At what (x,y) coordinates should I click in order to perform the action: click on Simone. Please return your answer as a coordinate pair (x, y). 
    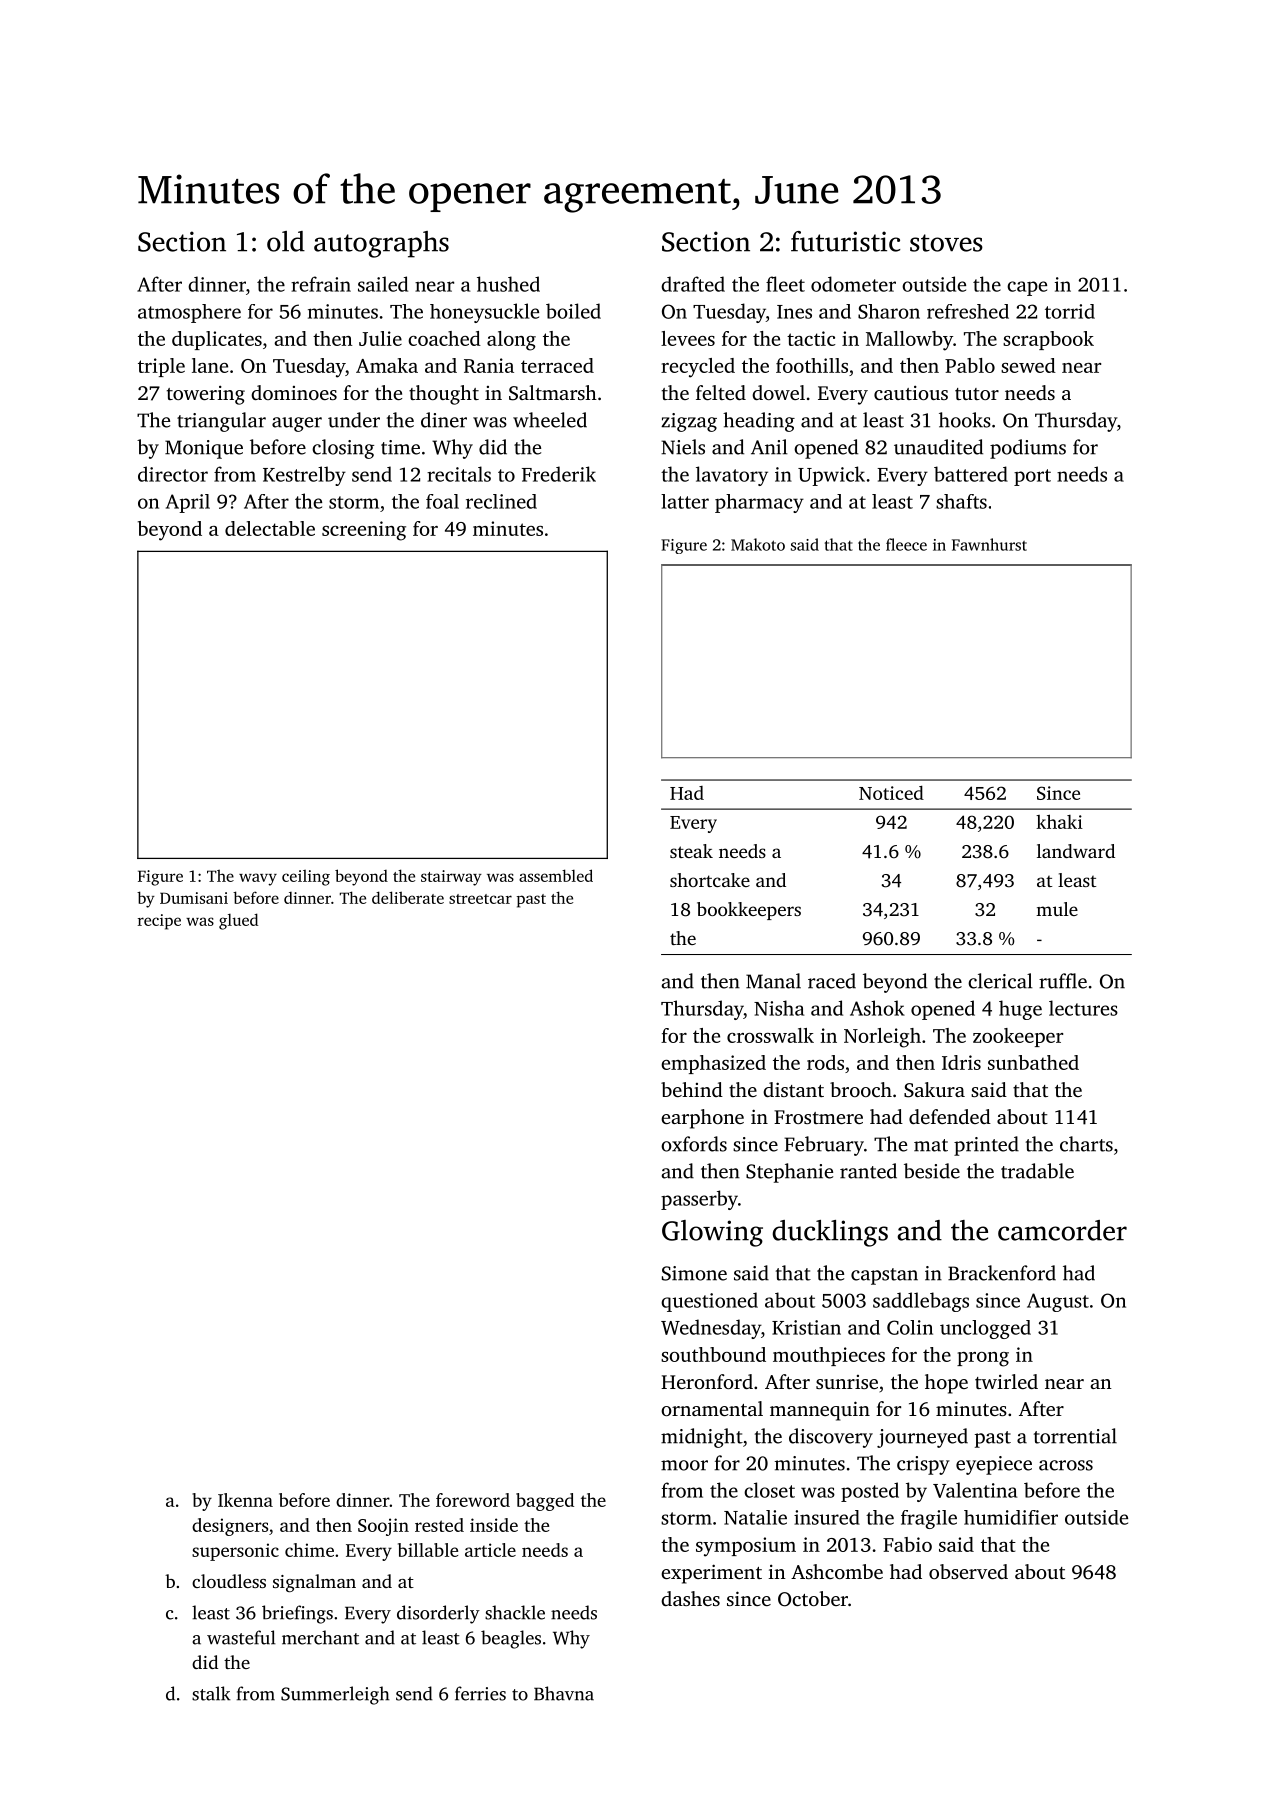
    Looking at the image, I should click on (694, 1273).
